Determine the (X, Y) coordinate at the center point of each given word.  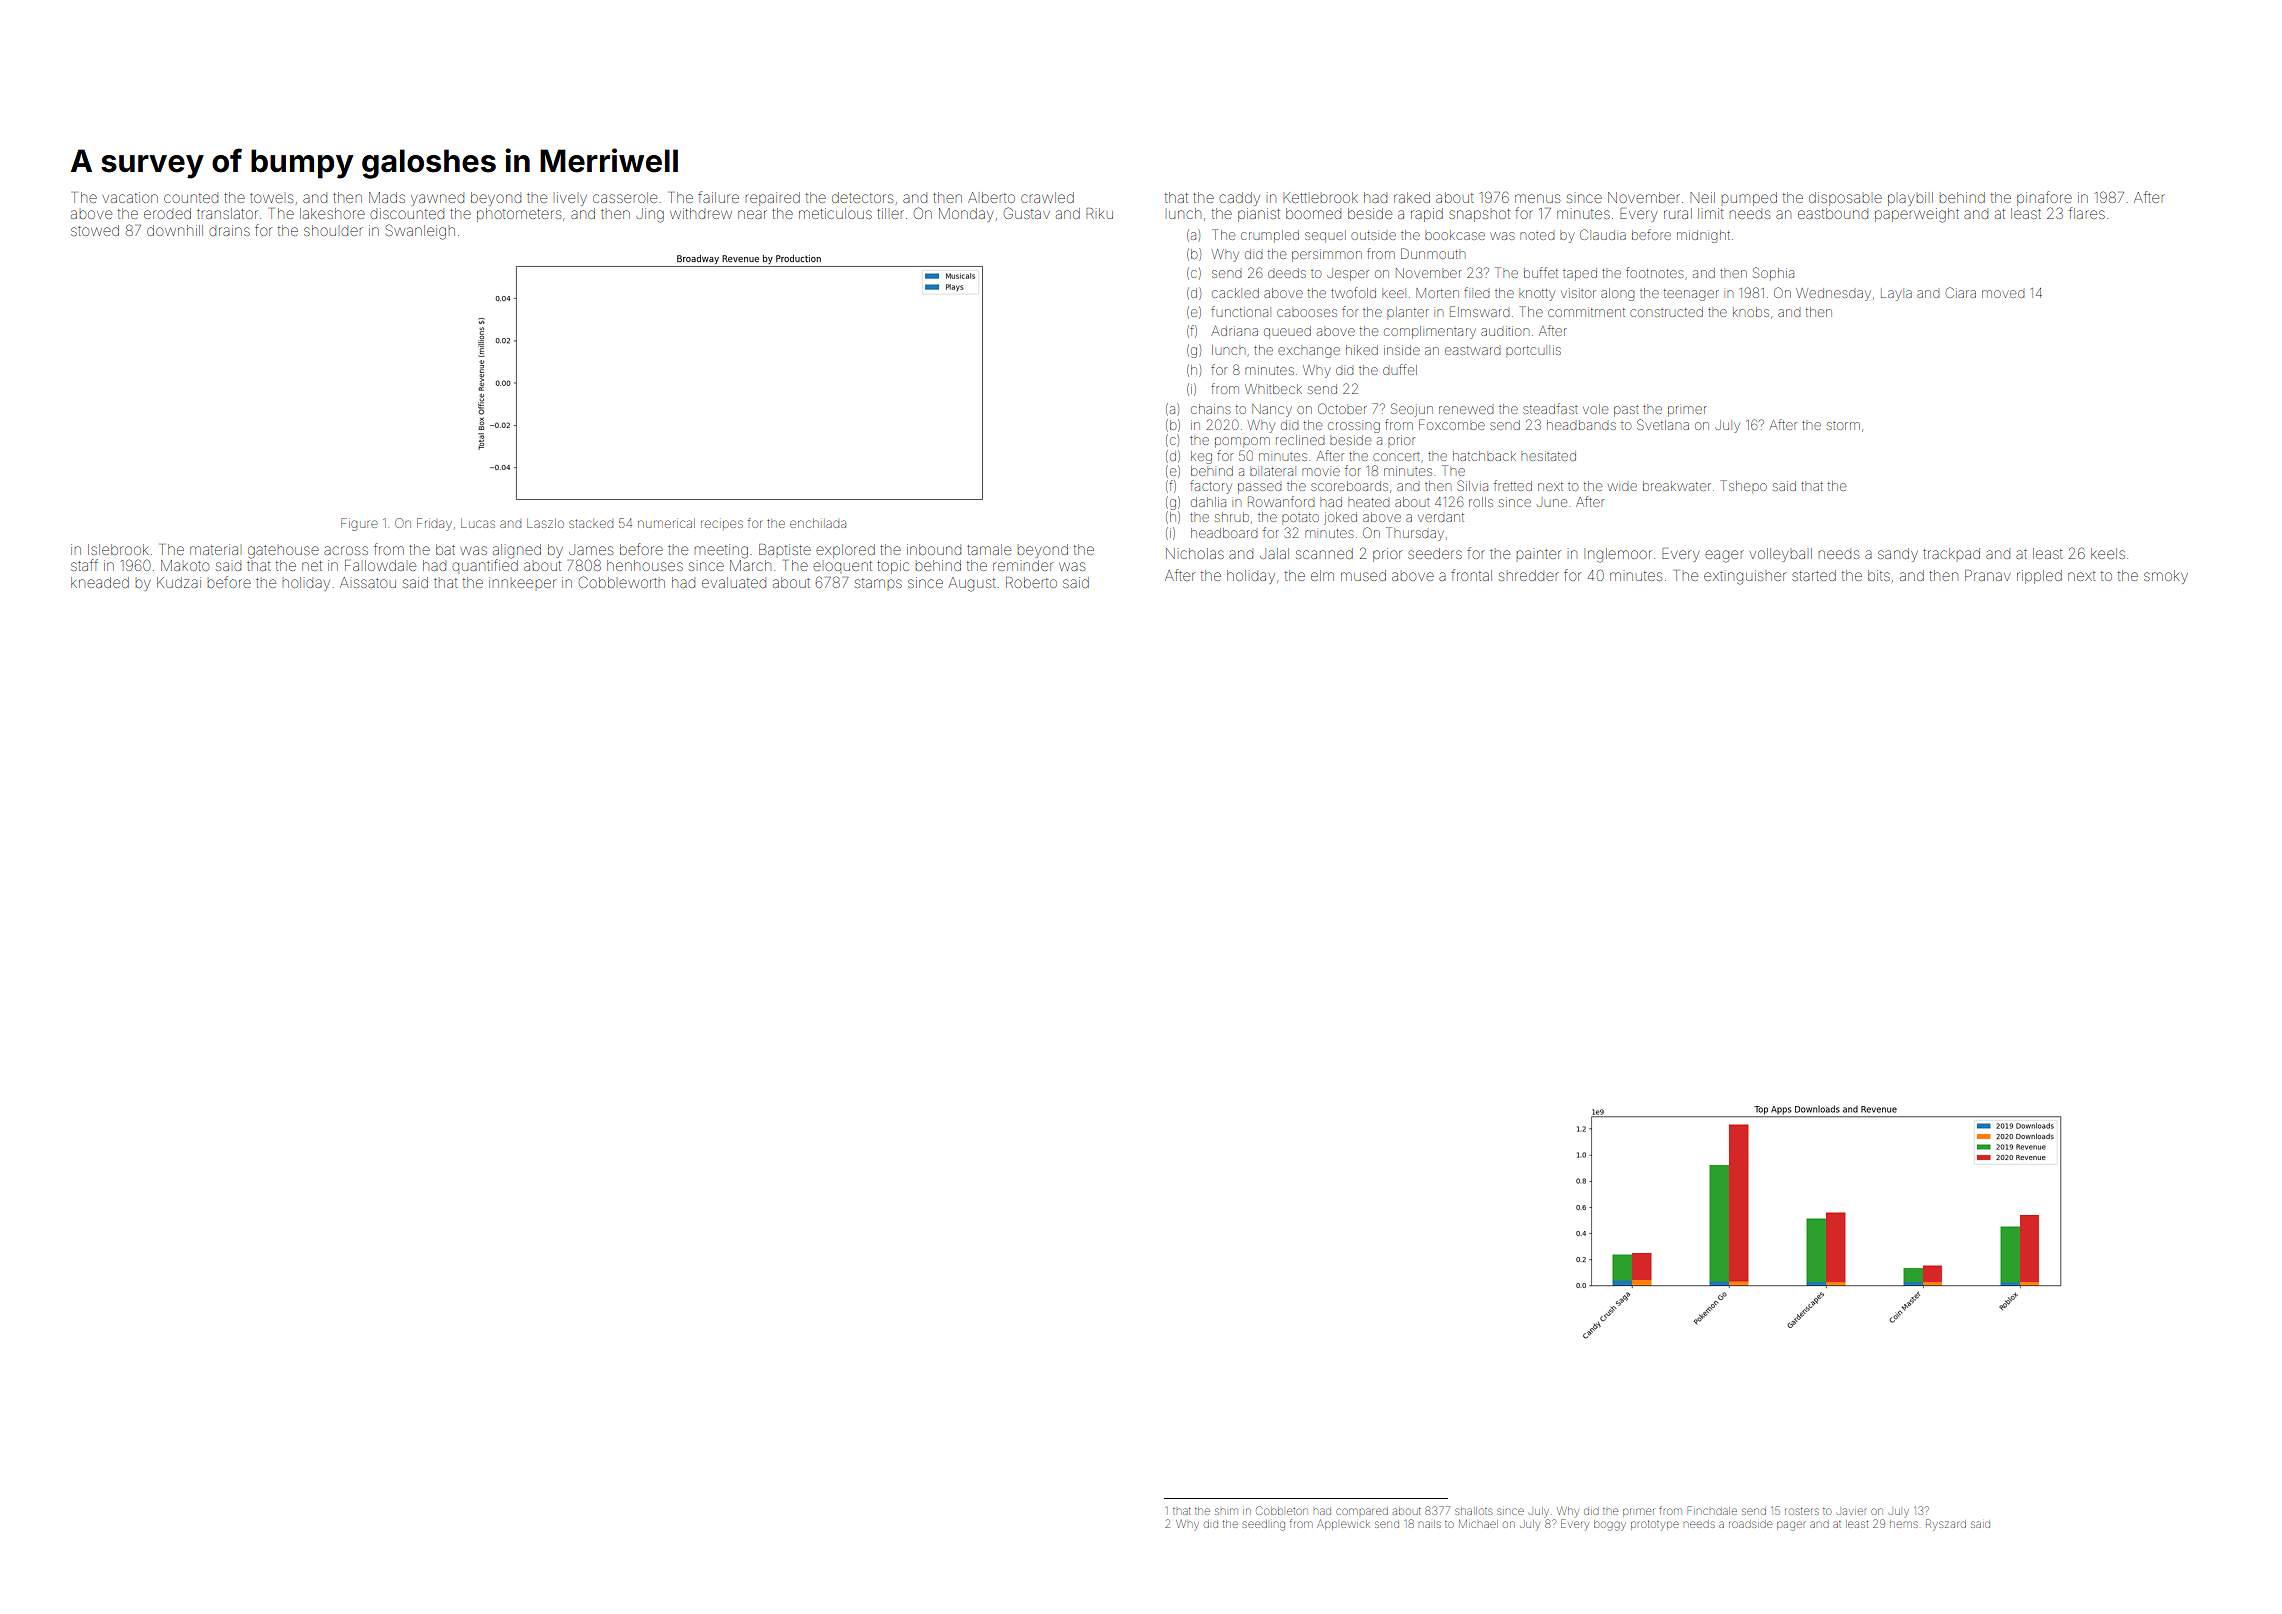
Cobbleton (1282, 1510)
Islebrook (118, 549)
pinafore (2044, 198)
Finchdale (1712, 1510)
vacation (130, 197)
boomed (1313, 213)
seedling (1264, 1525)
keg (1201, 457)
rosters (1802, 1511)
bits (1879, 575)
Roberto (1031, 582)
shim (1226, 1511)
